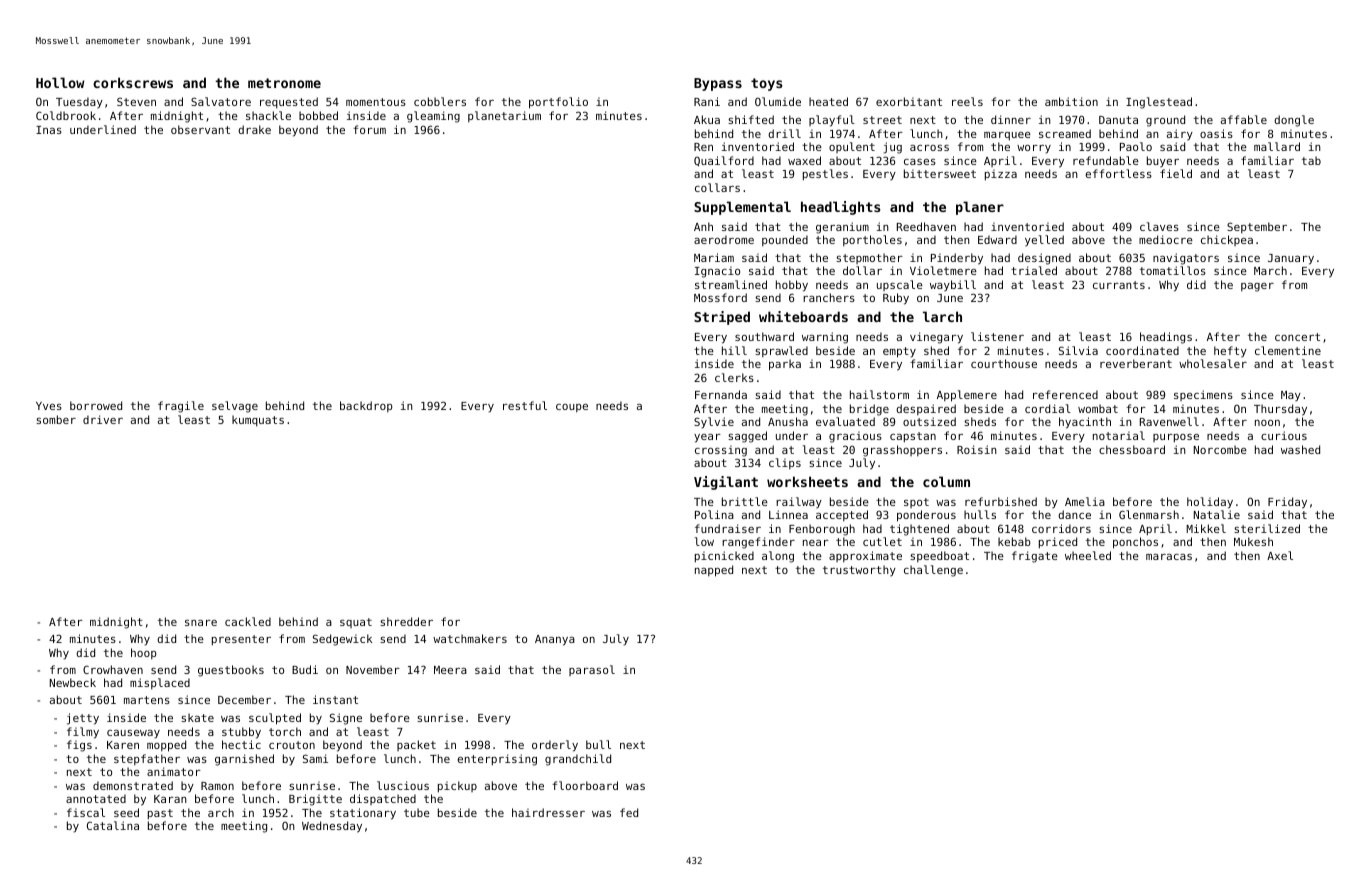  What do you see at coordinates (872, 240) in the screenshot?
I see `portholes` at bounding box center [872, 240].
